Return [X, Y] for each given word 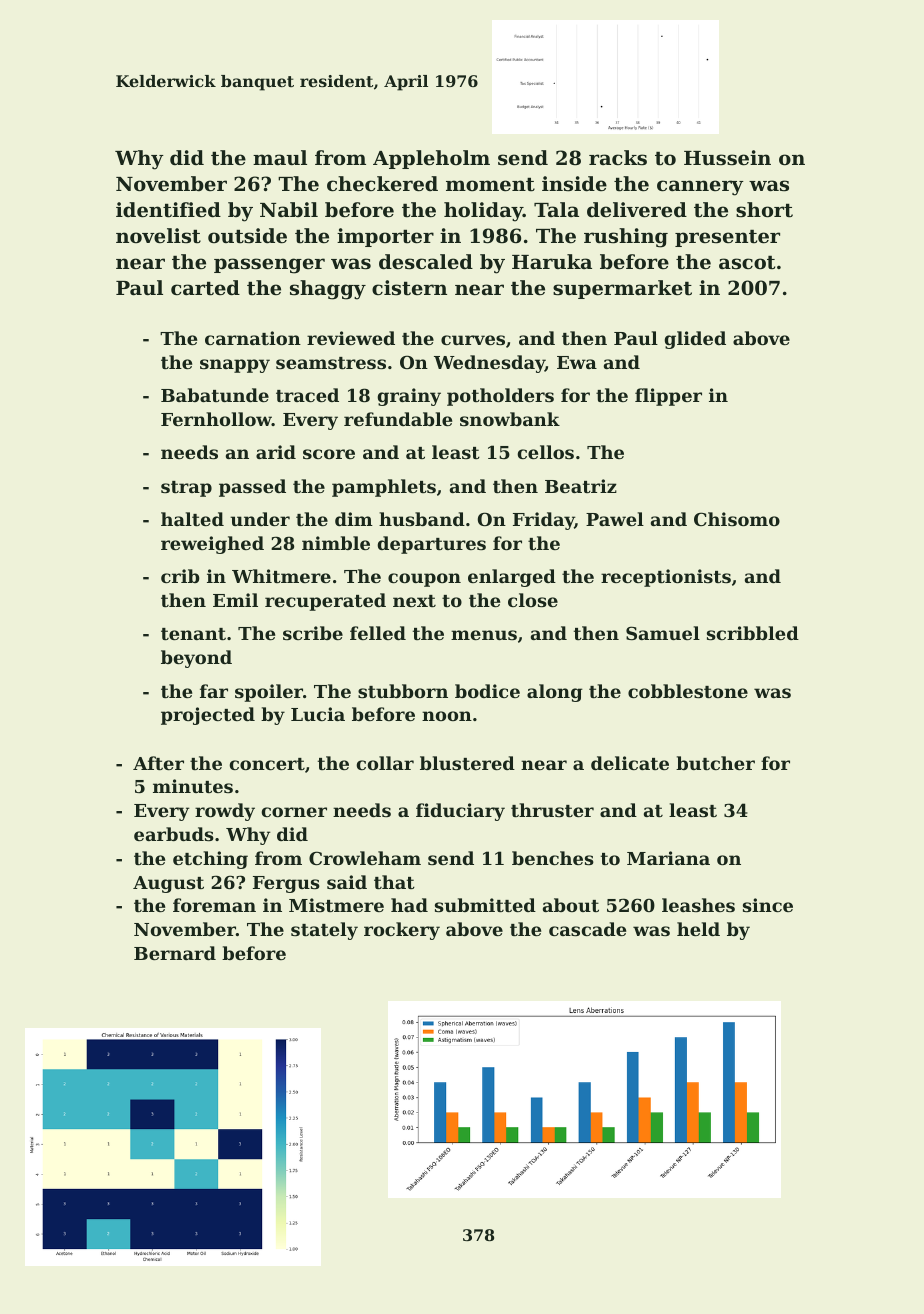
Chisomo [737, 519]
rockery [402, 931]
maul [280, 157]
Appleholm [431, 159]
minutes [193, 786]
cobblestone [688, 691]
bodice [487, 691]
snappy [235, 366]
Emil [235, 600]
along [555, 693]
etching [210, 860]
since [768, 905]
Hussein [727, 157]
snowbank [510, 419]
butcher [715, 763]
